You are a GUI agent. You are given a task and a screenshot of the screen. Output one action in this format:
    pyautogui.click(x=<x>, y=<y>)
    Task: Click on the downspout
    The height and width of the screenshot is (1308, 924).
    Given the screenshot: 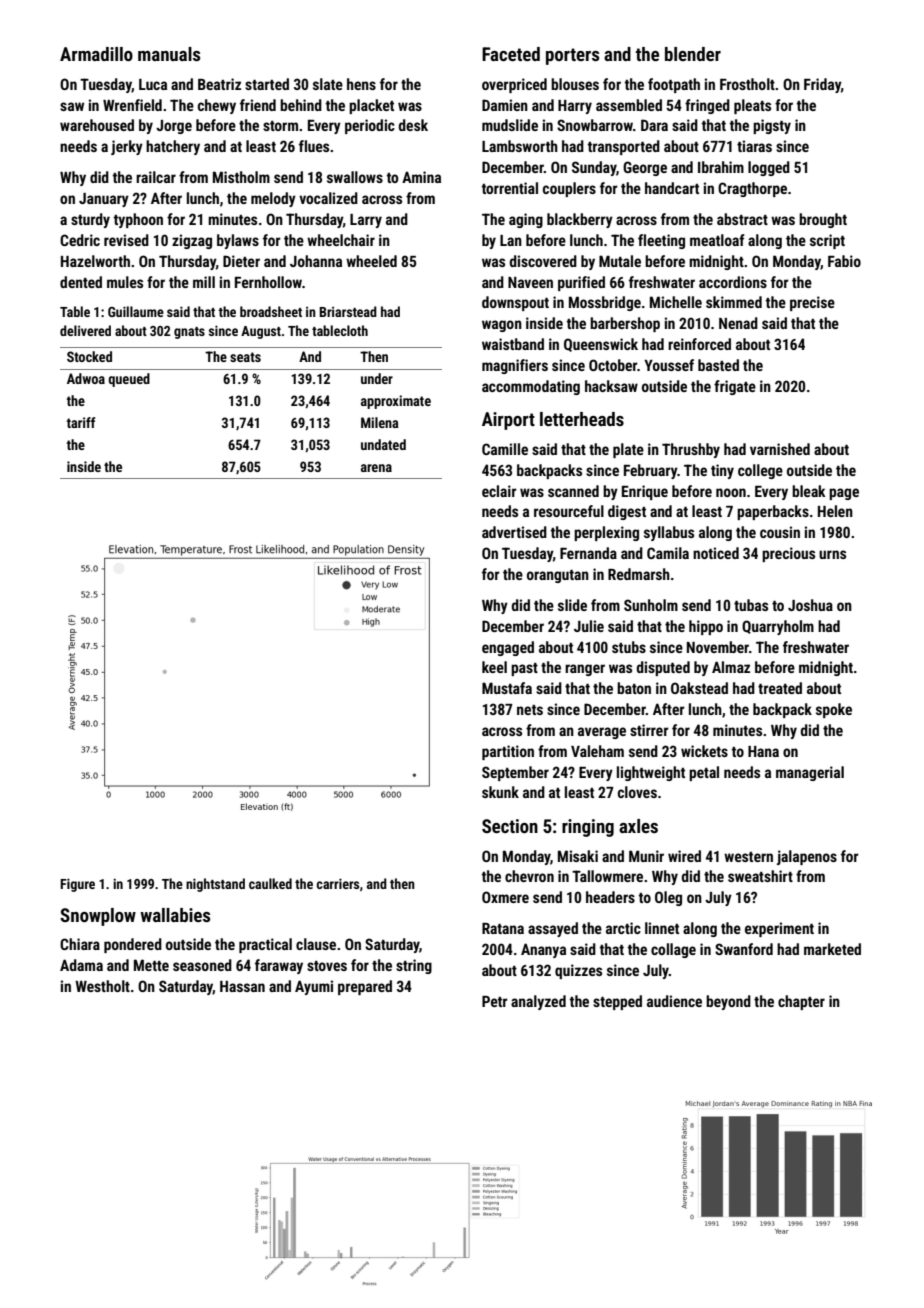 What is the action you would take?
    pyautogui.click(x=515, y=303)
